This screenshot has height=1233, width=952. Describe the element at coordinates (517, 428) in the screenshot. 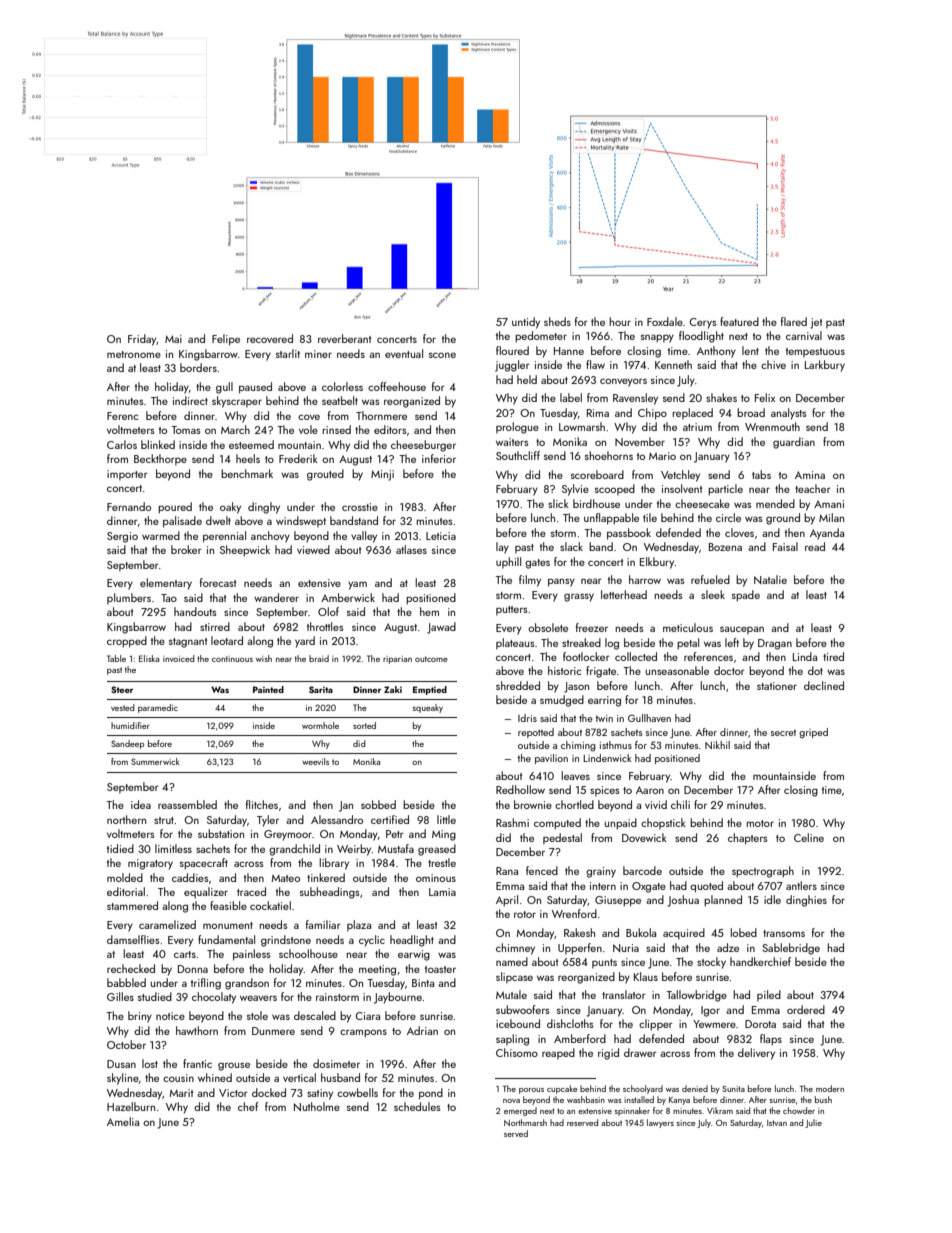

I see `prologue` at that location.
